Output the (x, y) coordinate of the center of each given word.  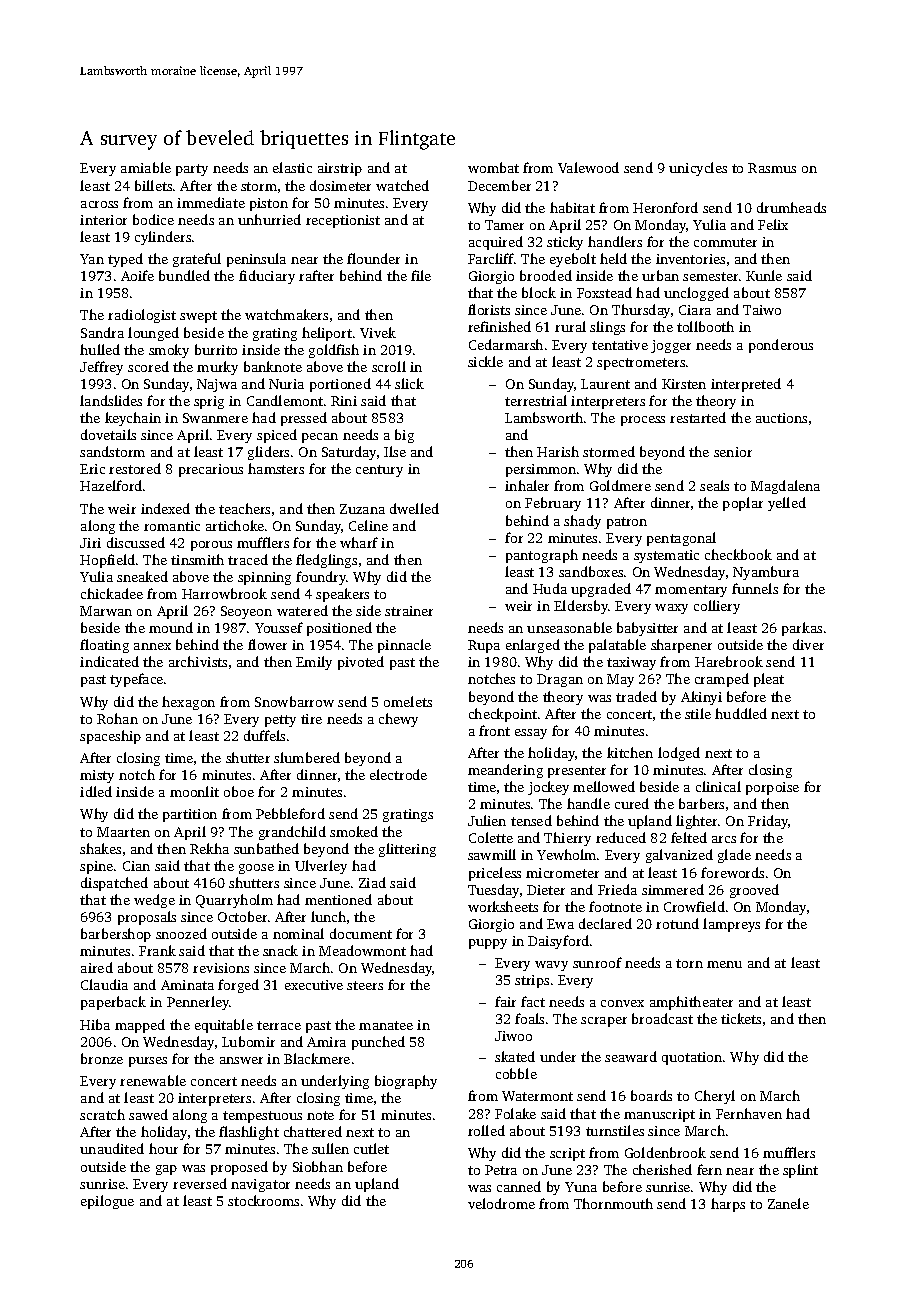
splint (800, 1171)
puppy (488, 944)
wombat (493, 167)
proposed (239, 1168)
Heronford (665, 207)
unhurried (269, 219)
